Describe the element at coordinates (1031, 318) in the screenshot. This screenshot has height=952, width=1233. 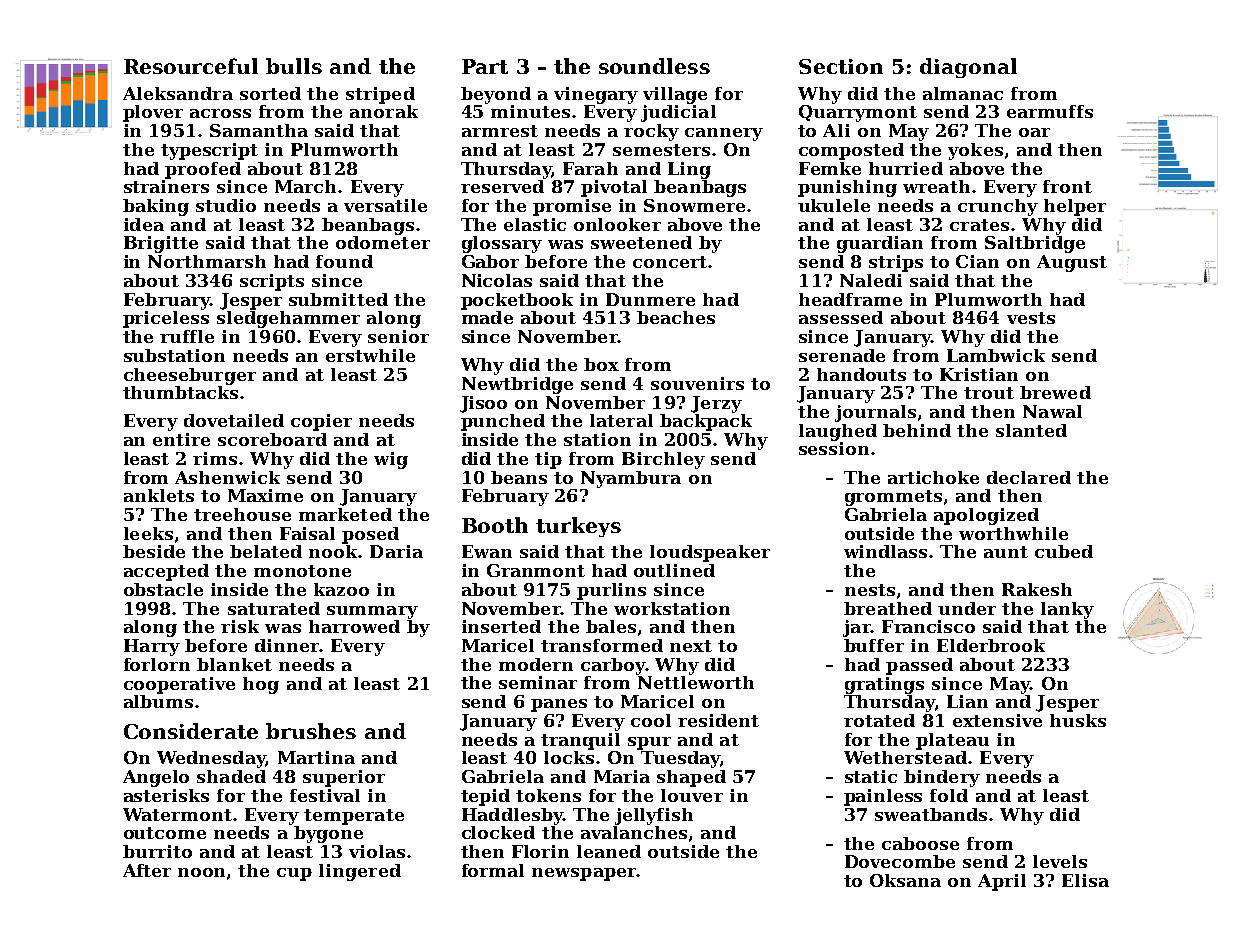
I see `vests` at that location.
